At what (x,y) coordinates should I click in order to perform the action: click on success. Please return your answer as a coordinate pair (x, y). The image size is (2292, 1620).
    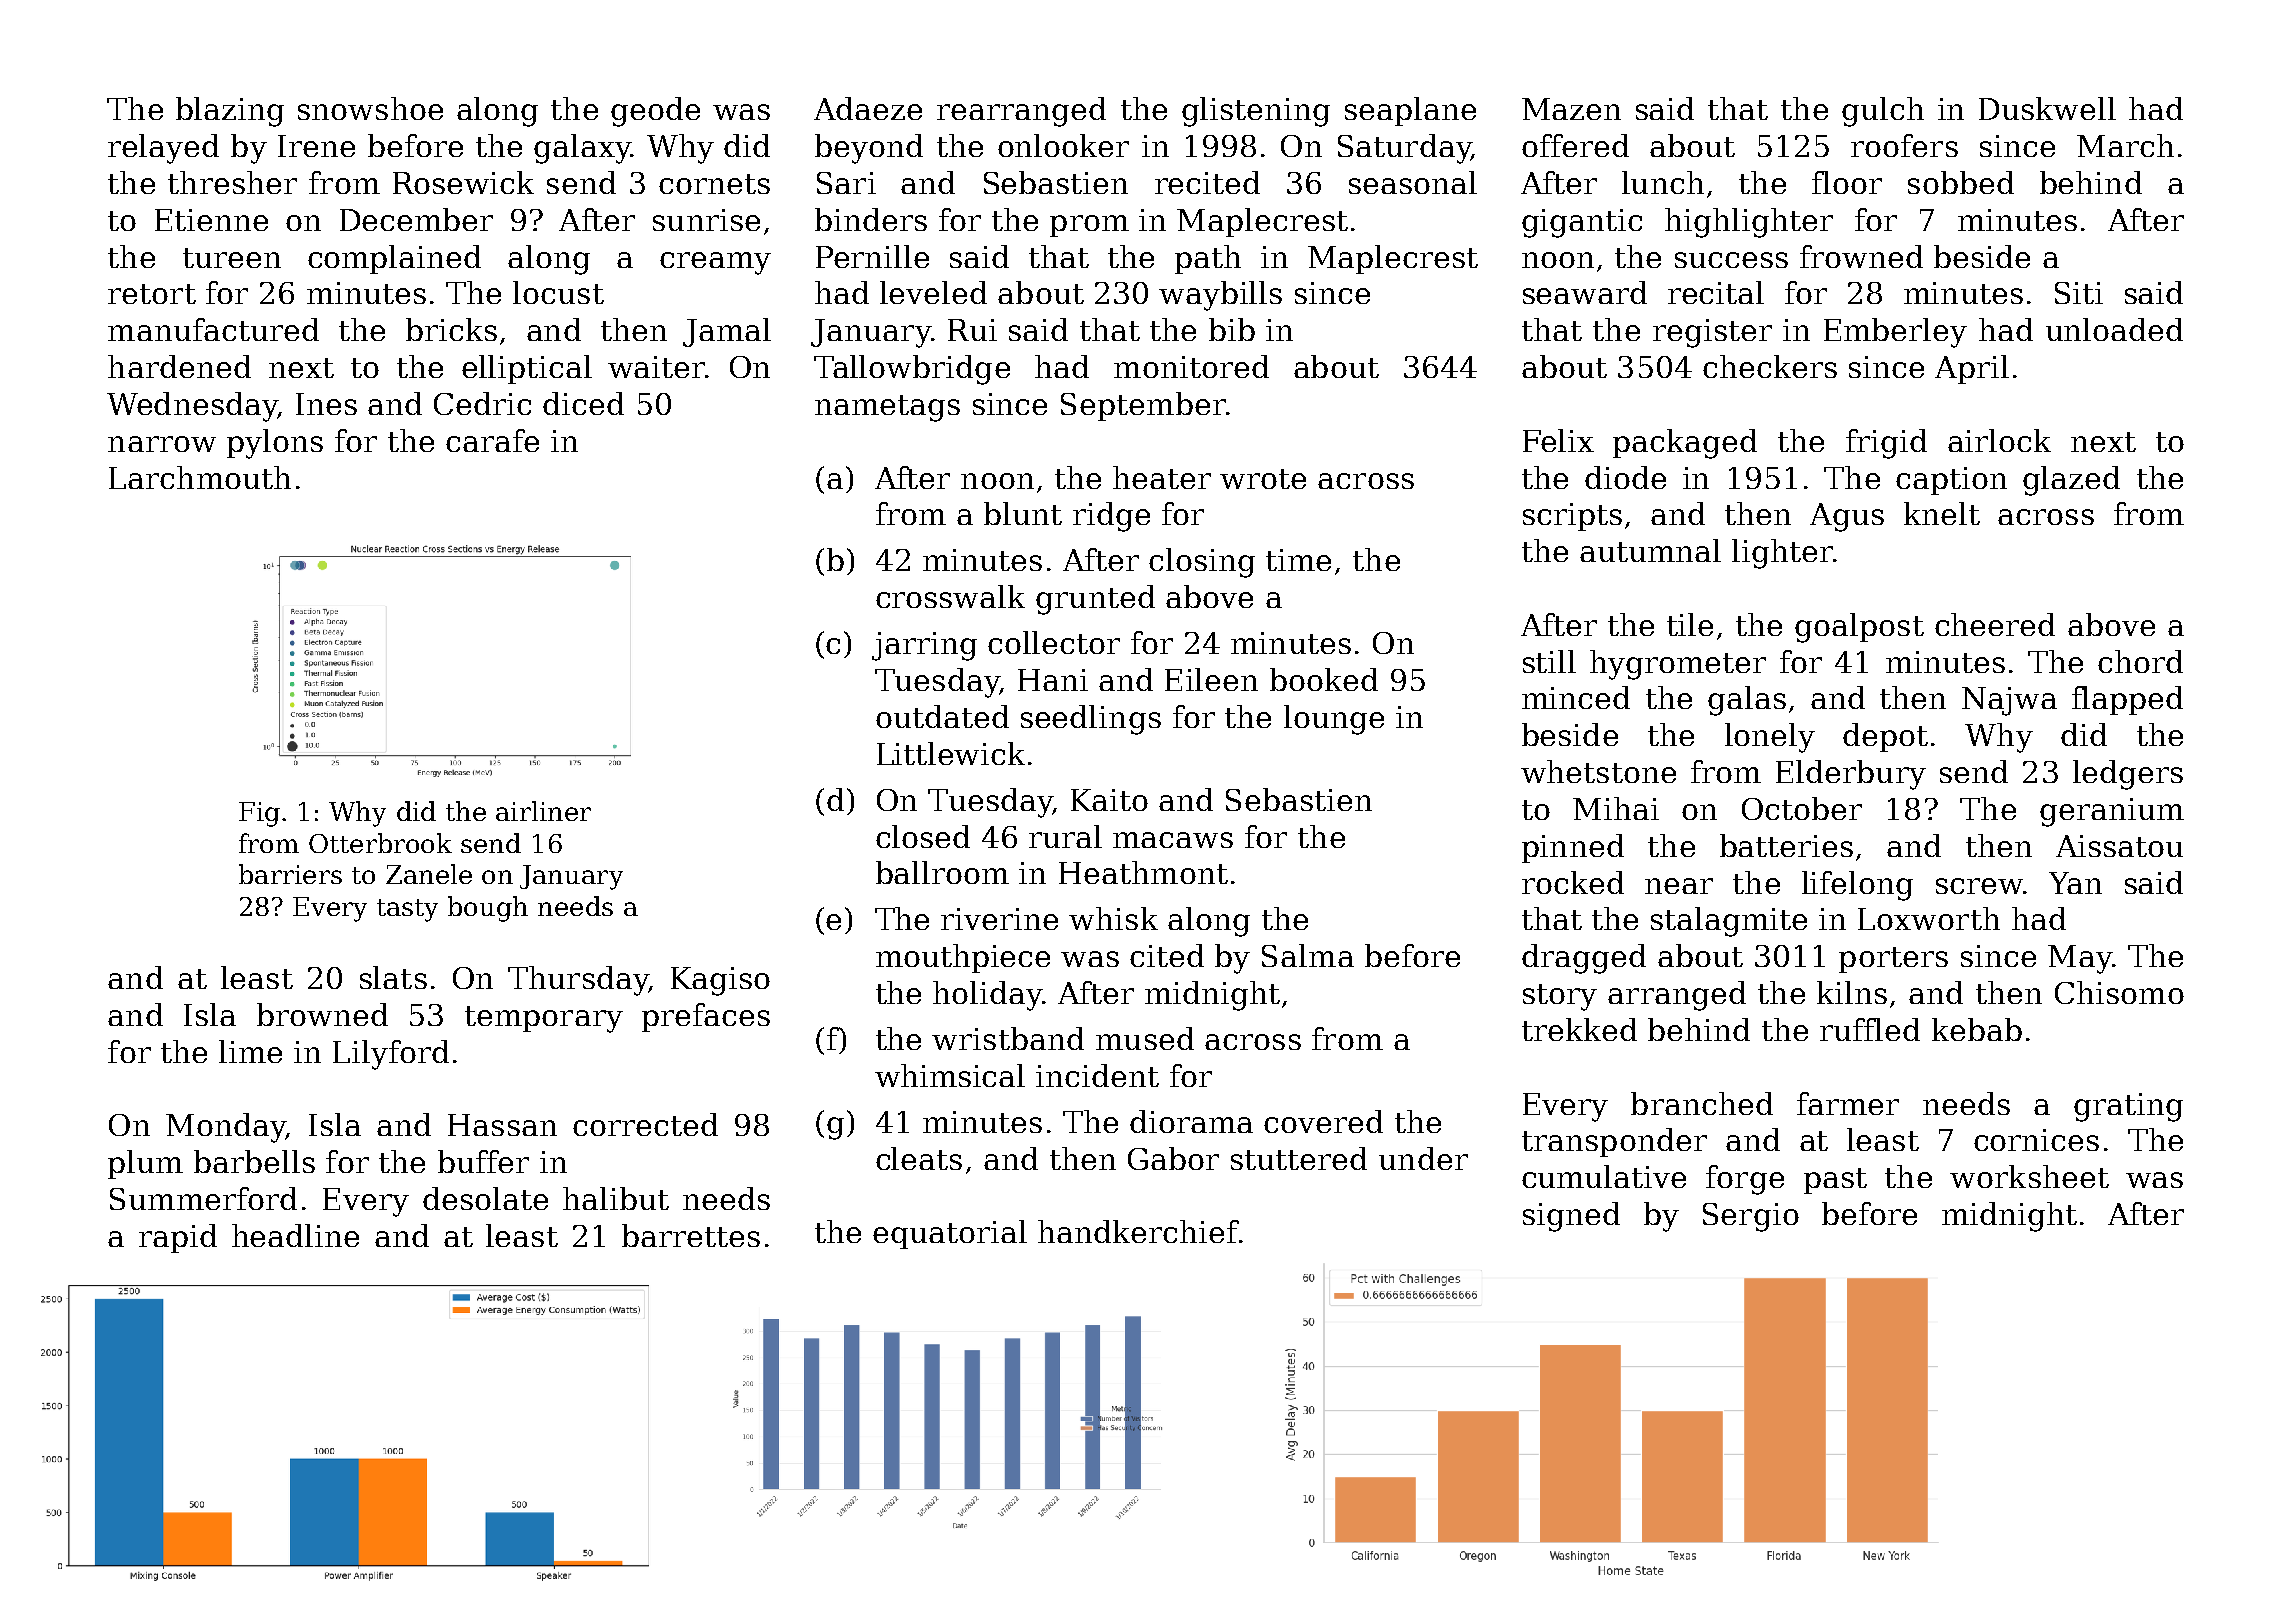
    Looking at the image, I should click on (1731, 260).
